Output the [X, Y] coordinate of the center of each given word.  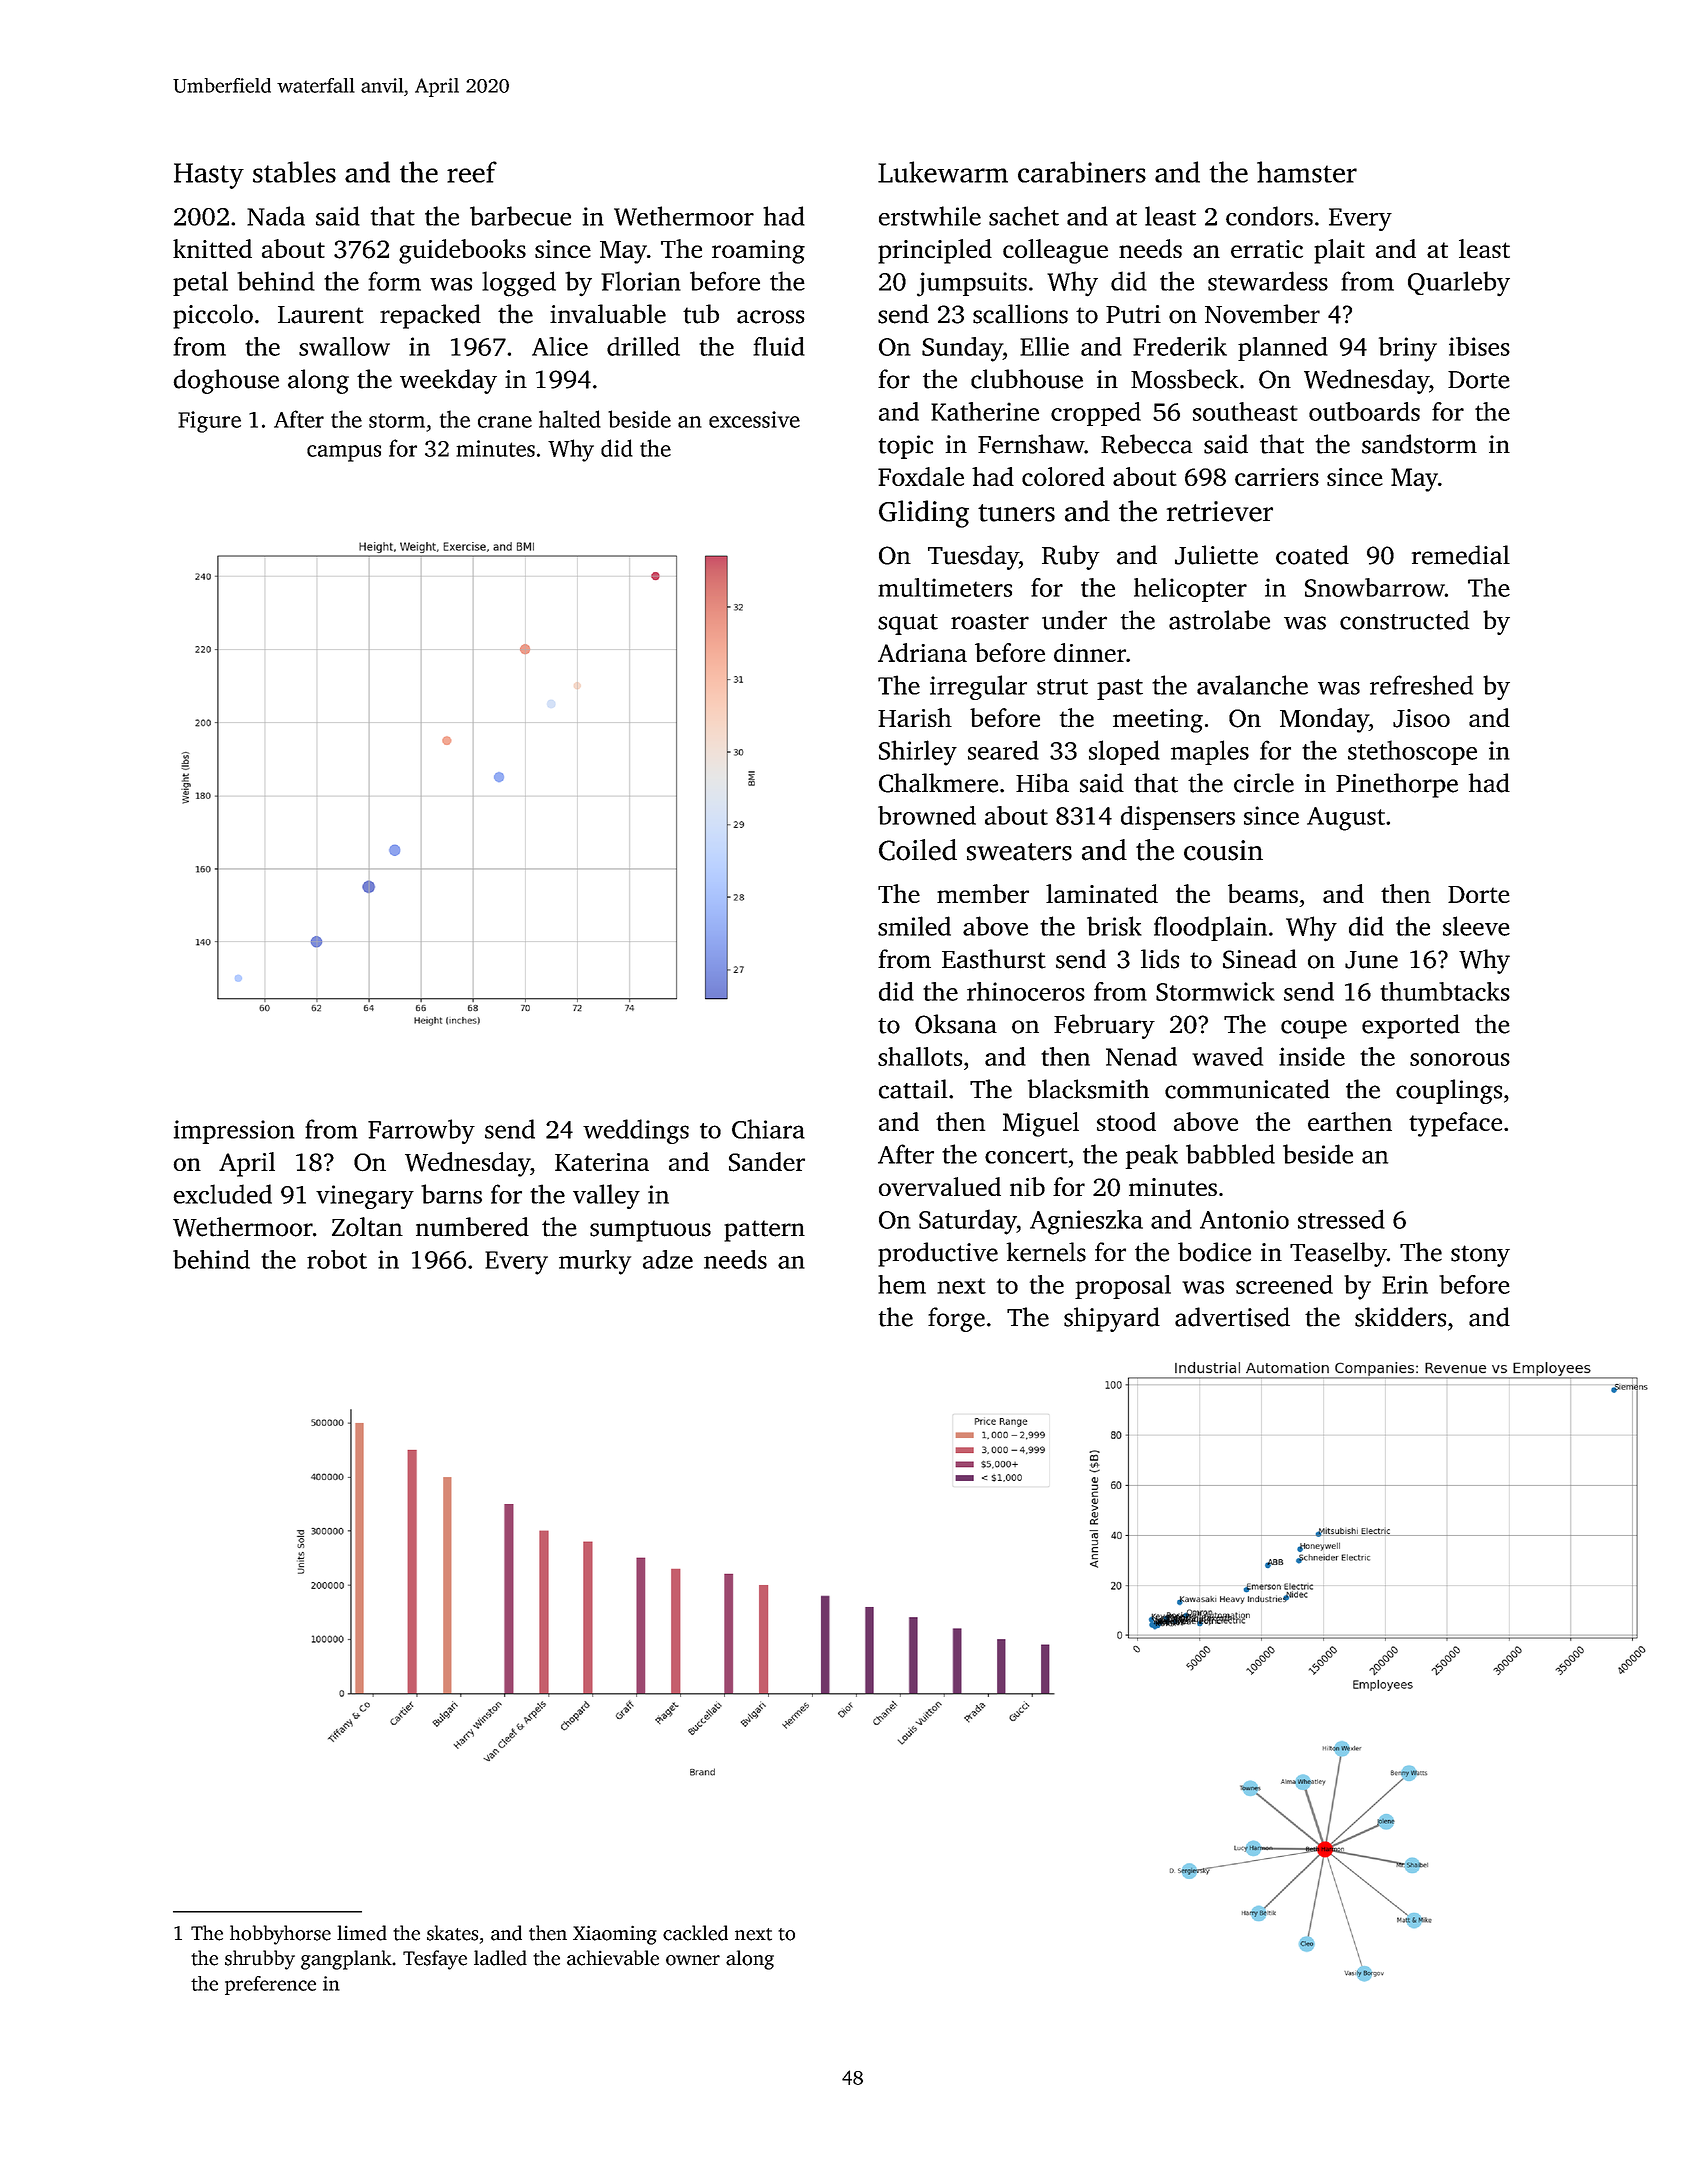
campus [344, 453]
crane [505, 422]
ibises [1479, 346]
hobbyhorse [280, 1935]
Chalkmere [938, 783]
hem [902, 1284]
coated [1312, 555]
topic [905, 447]
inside [1312, 1056]
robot [337, 1259]
